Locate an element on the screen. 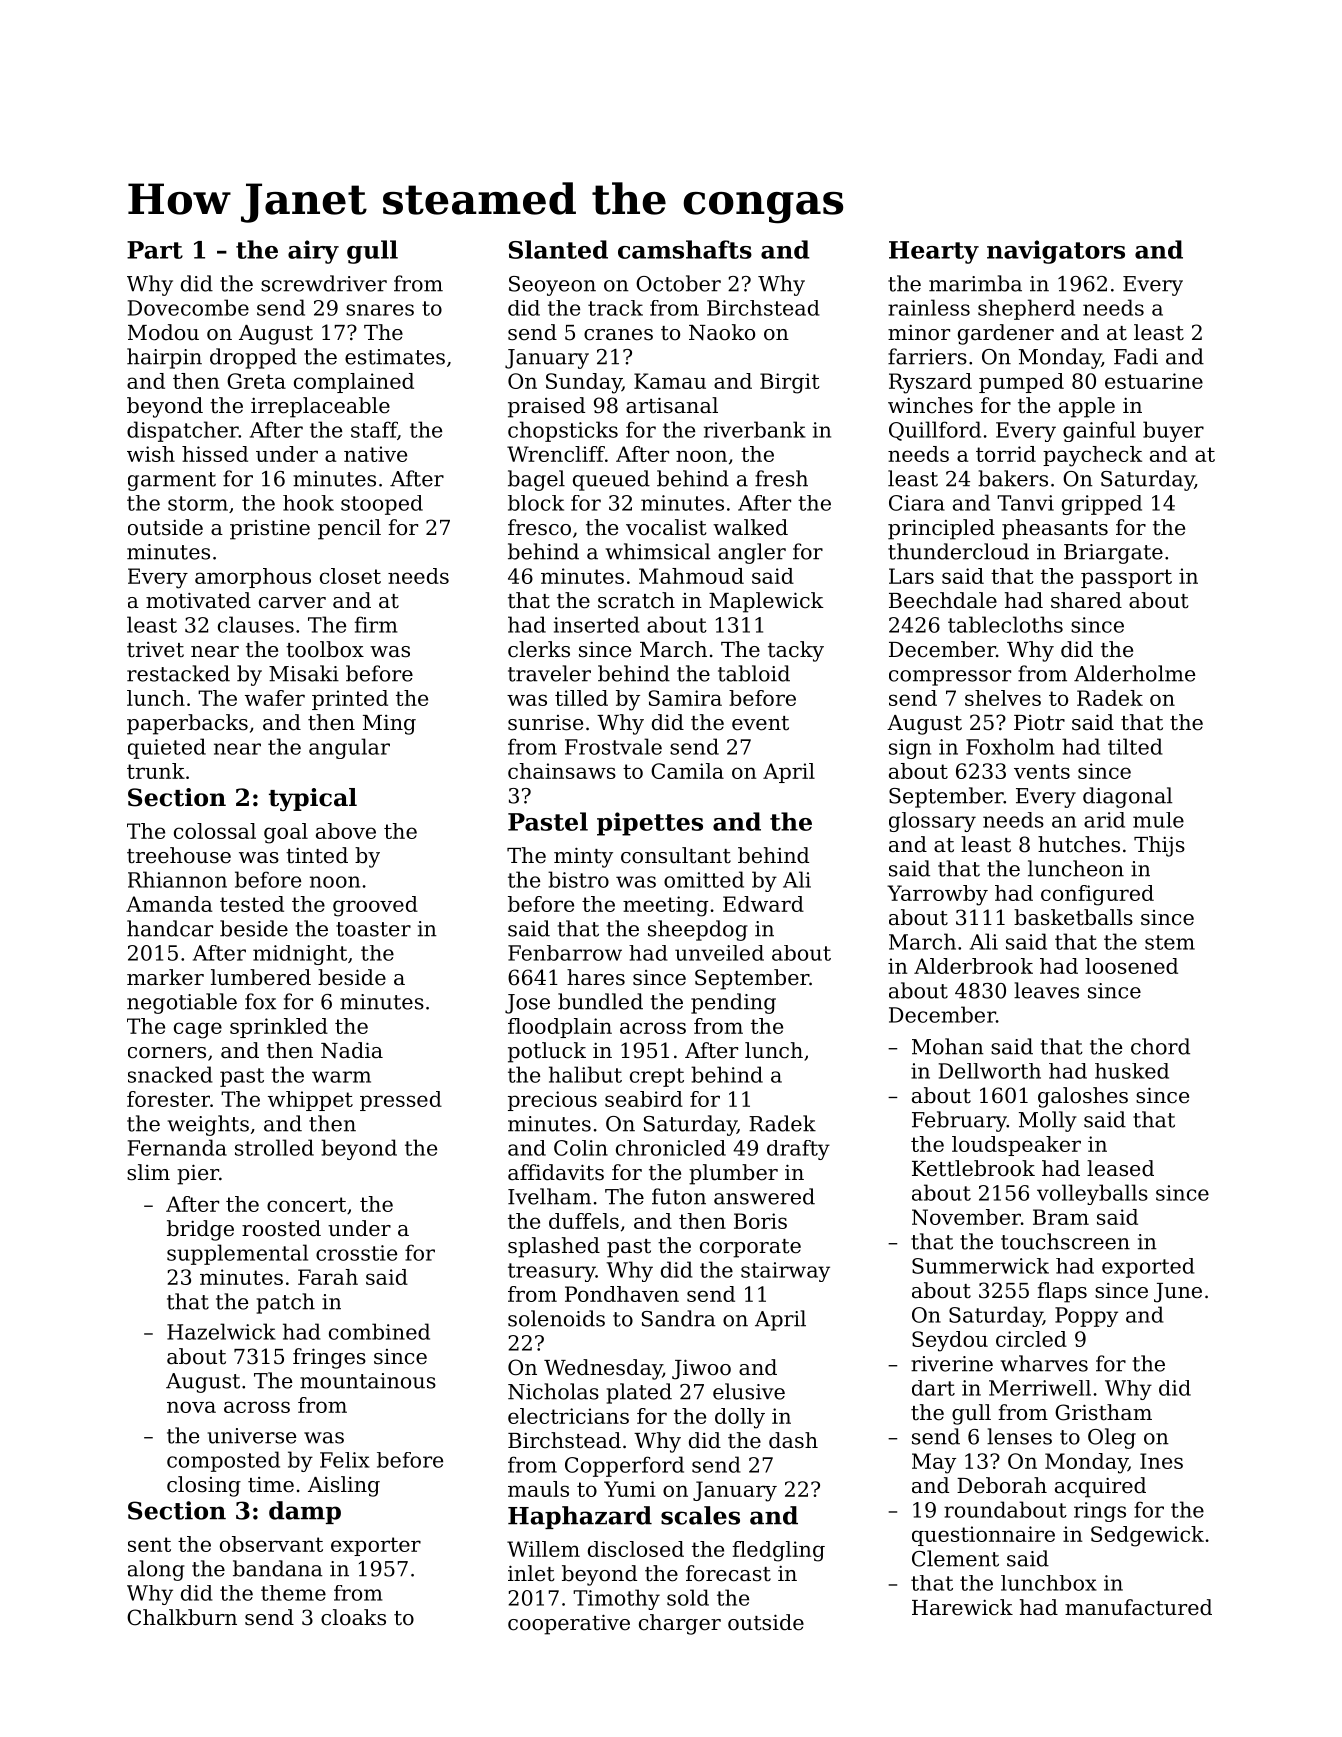 The image size is (1342, 1737). inserted is located at coordinates (597, 624).
